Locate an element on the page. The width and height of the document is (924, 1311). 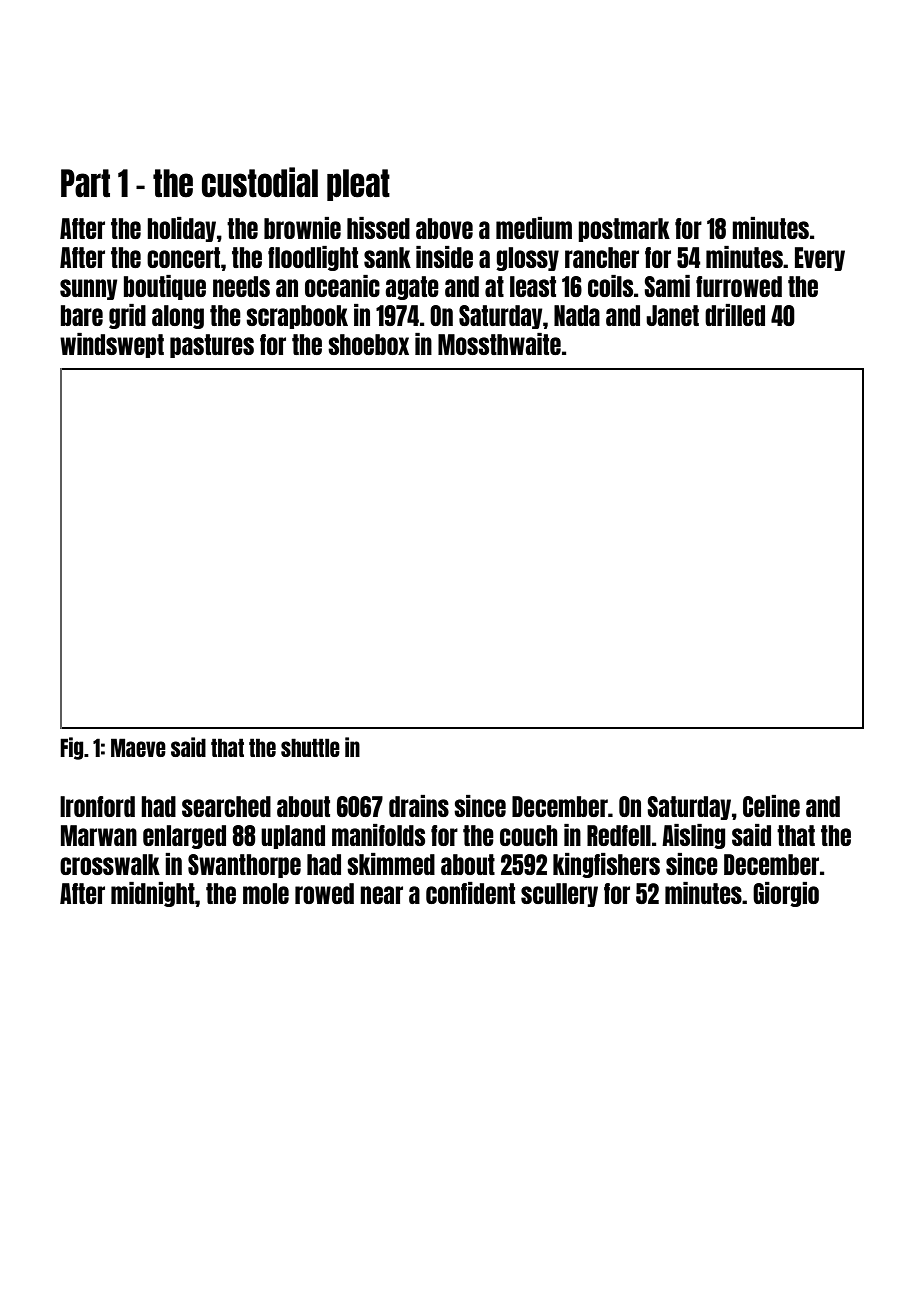
pastures is located at coordinates (212, 346).
